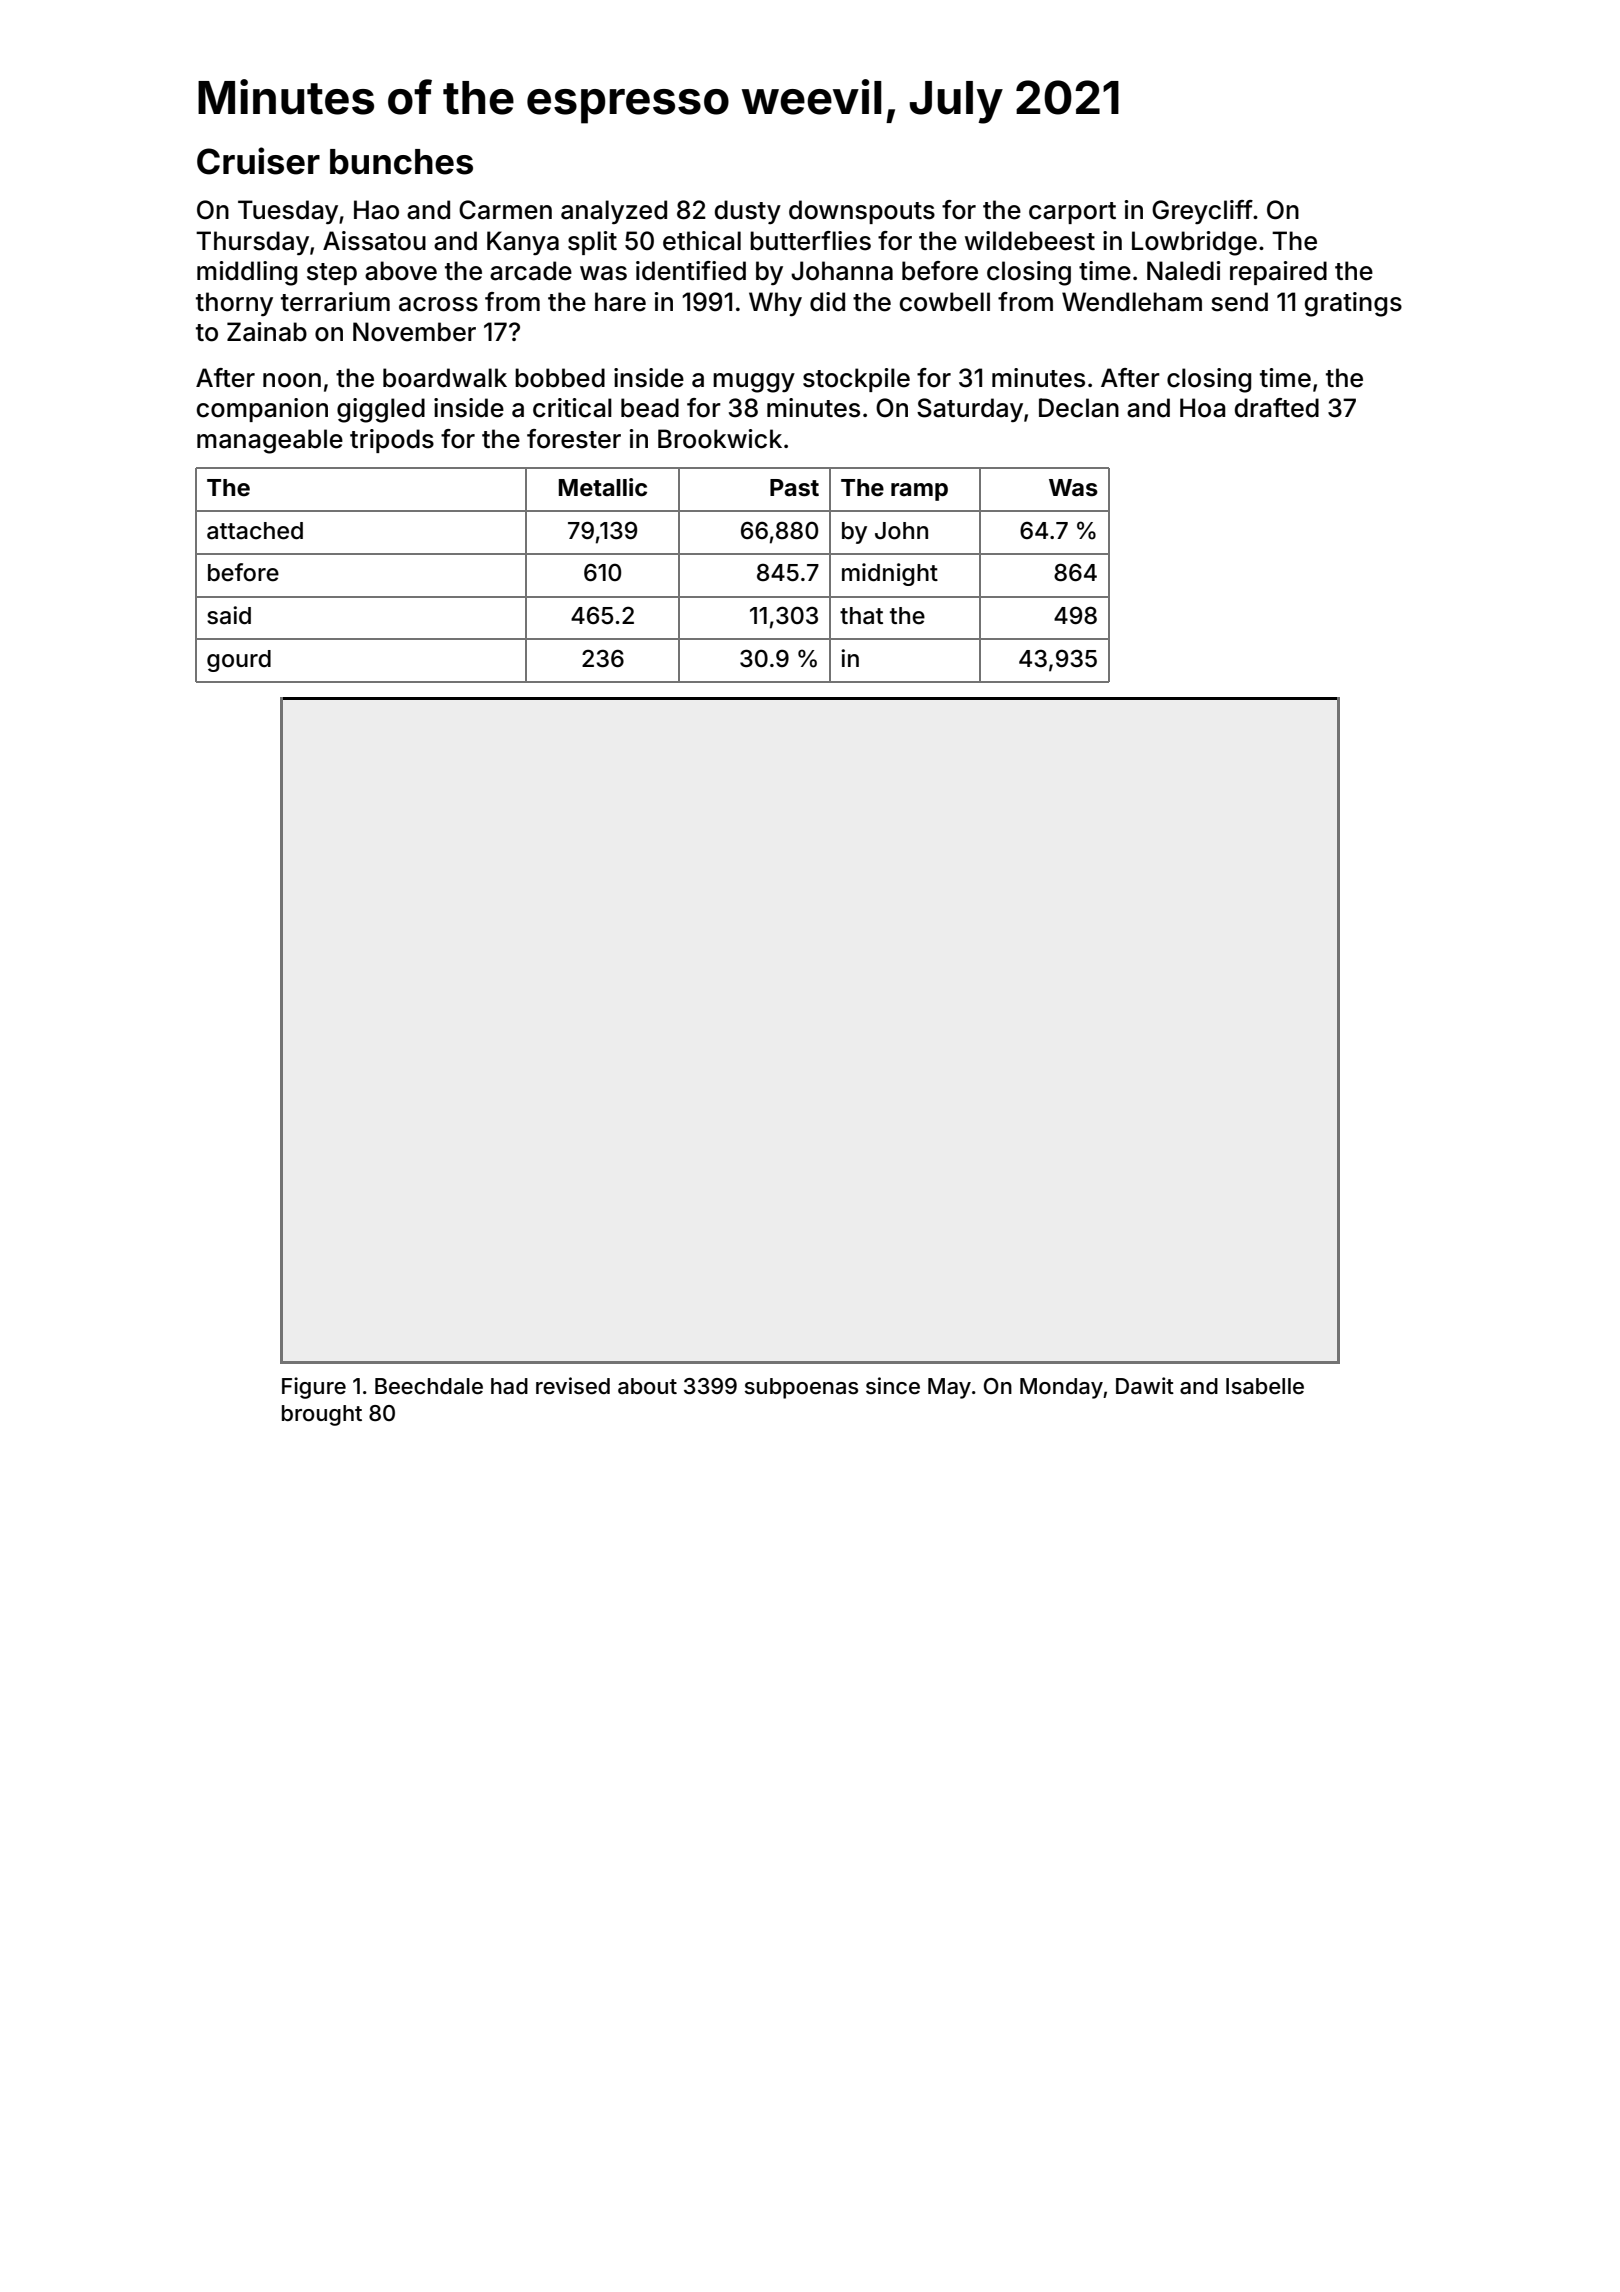 The width and height of the page is (1620, 2292). I want to click on Dawit, so click(1145, 1386).
